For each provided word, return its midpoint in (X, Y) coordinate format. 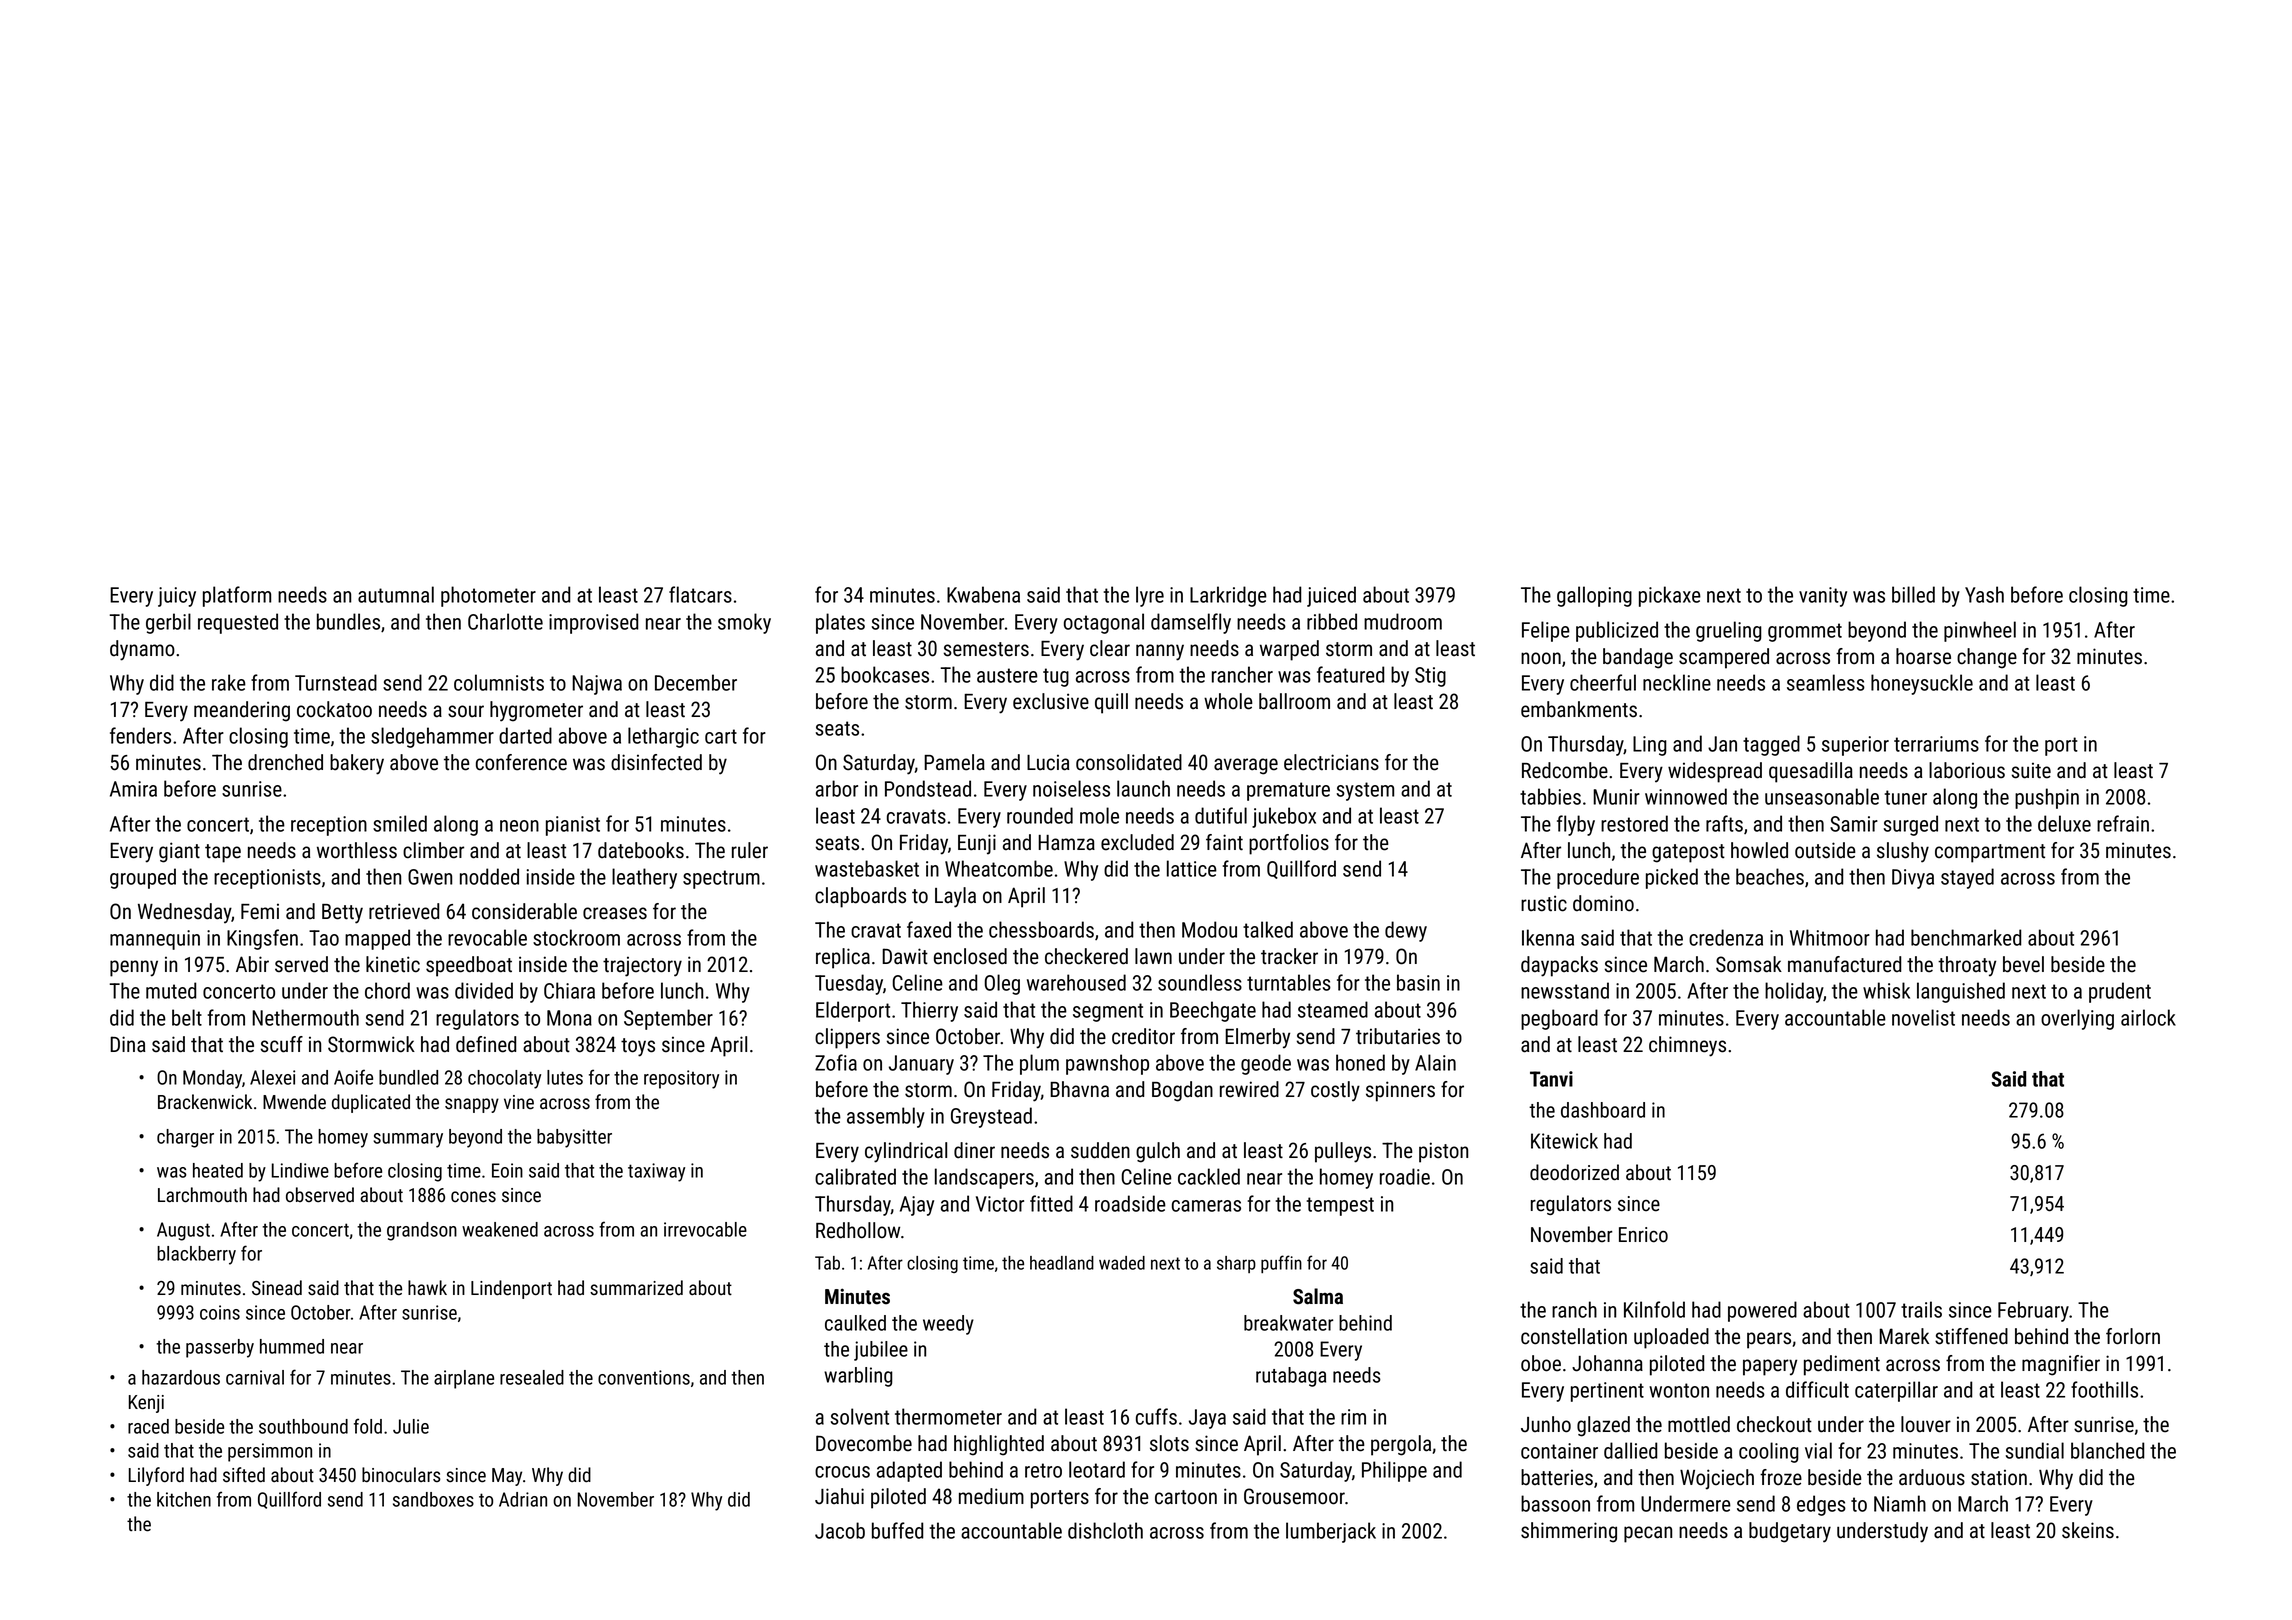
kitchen (184, 1499)
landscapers (984, 1178)
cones (473, 1197)
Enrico (1643, 1235)
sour (466, 711)
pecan (1648, 1534)
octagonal (1104, 623)
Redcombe (1565, 770)
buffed (898, 1530)
